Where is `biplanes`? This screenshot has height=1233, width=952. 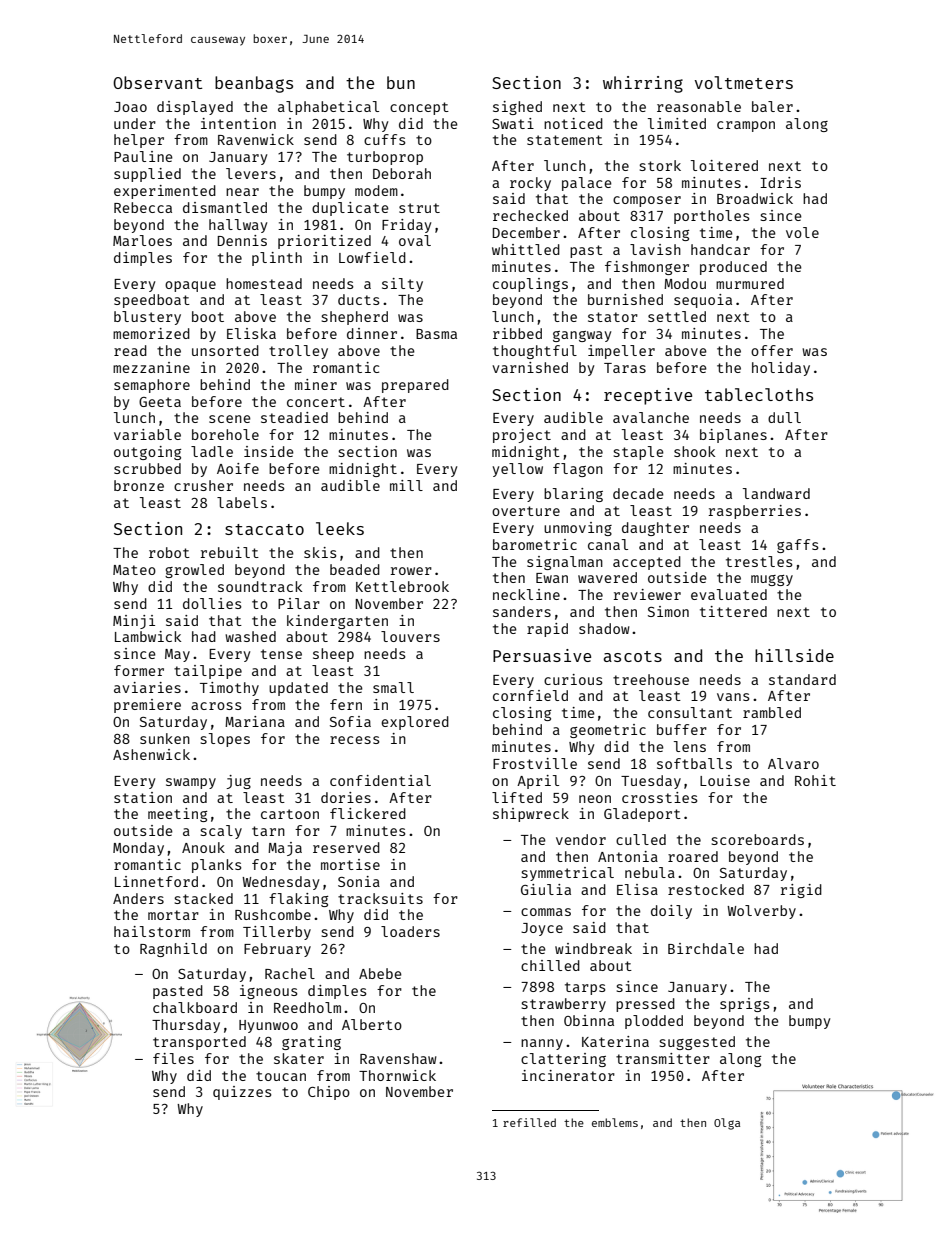
biplanes is located at coordinates (733, 436).
